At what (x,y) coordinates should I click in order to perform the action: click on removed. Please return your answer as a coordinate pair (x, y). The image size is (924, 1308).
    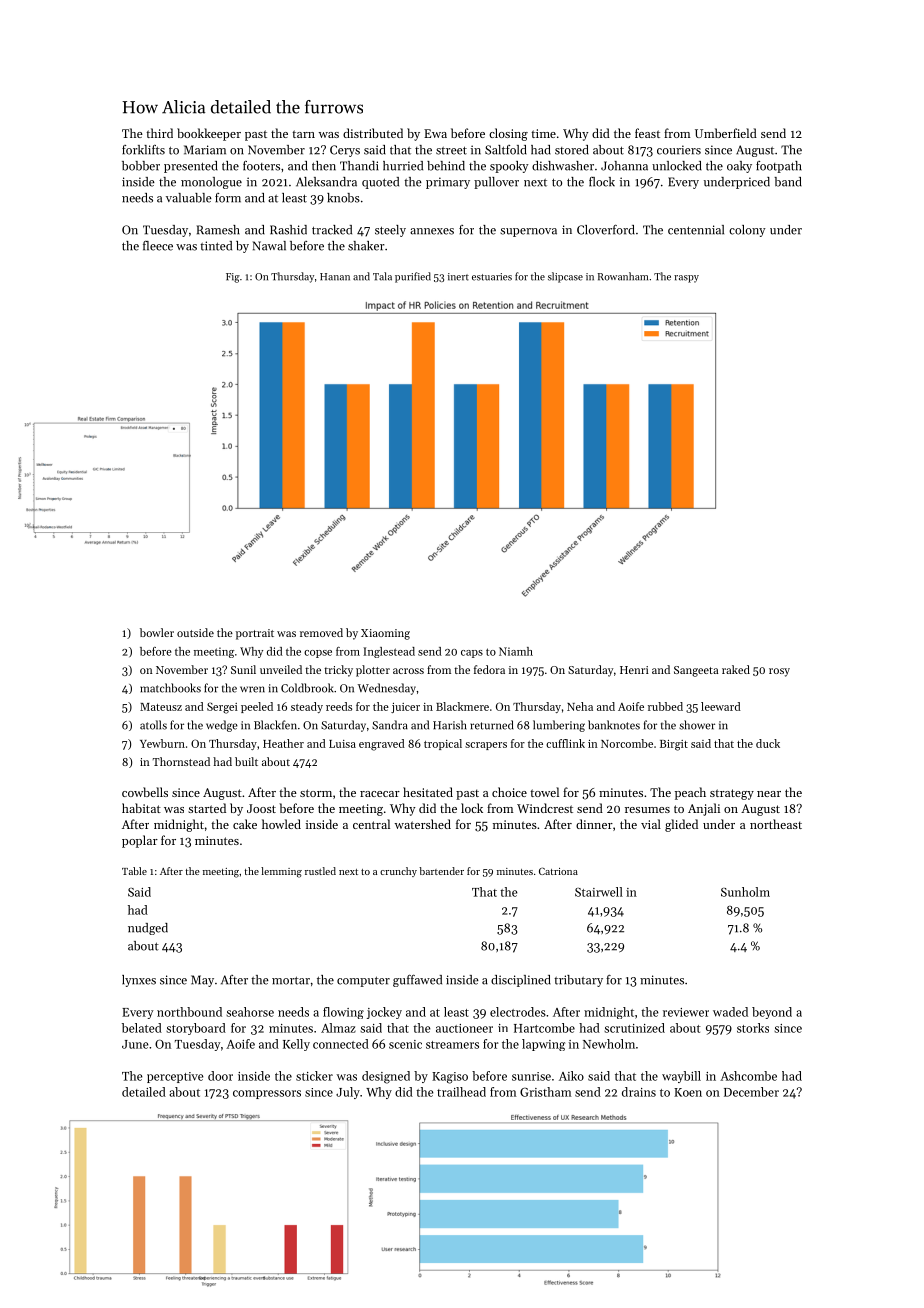
    Looking at the image, I should click on (321, 632).
